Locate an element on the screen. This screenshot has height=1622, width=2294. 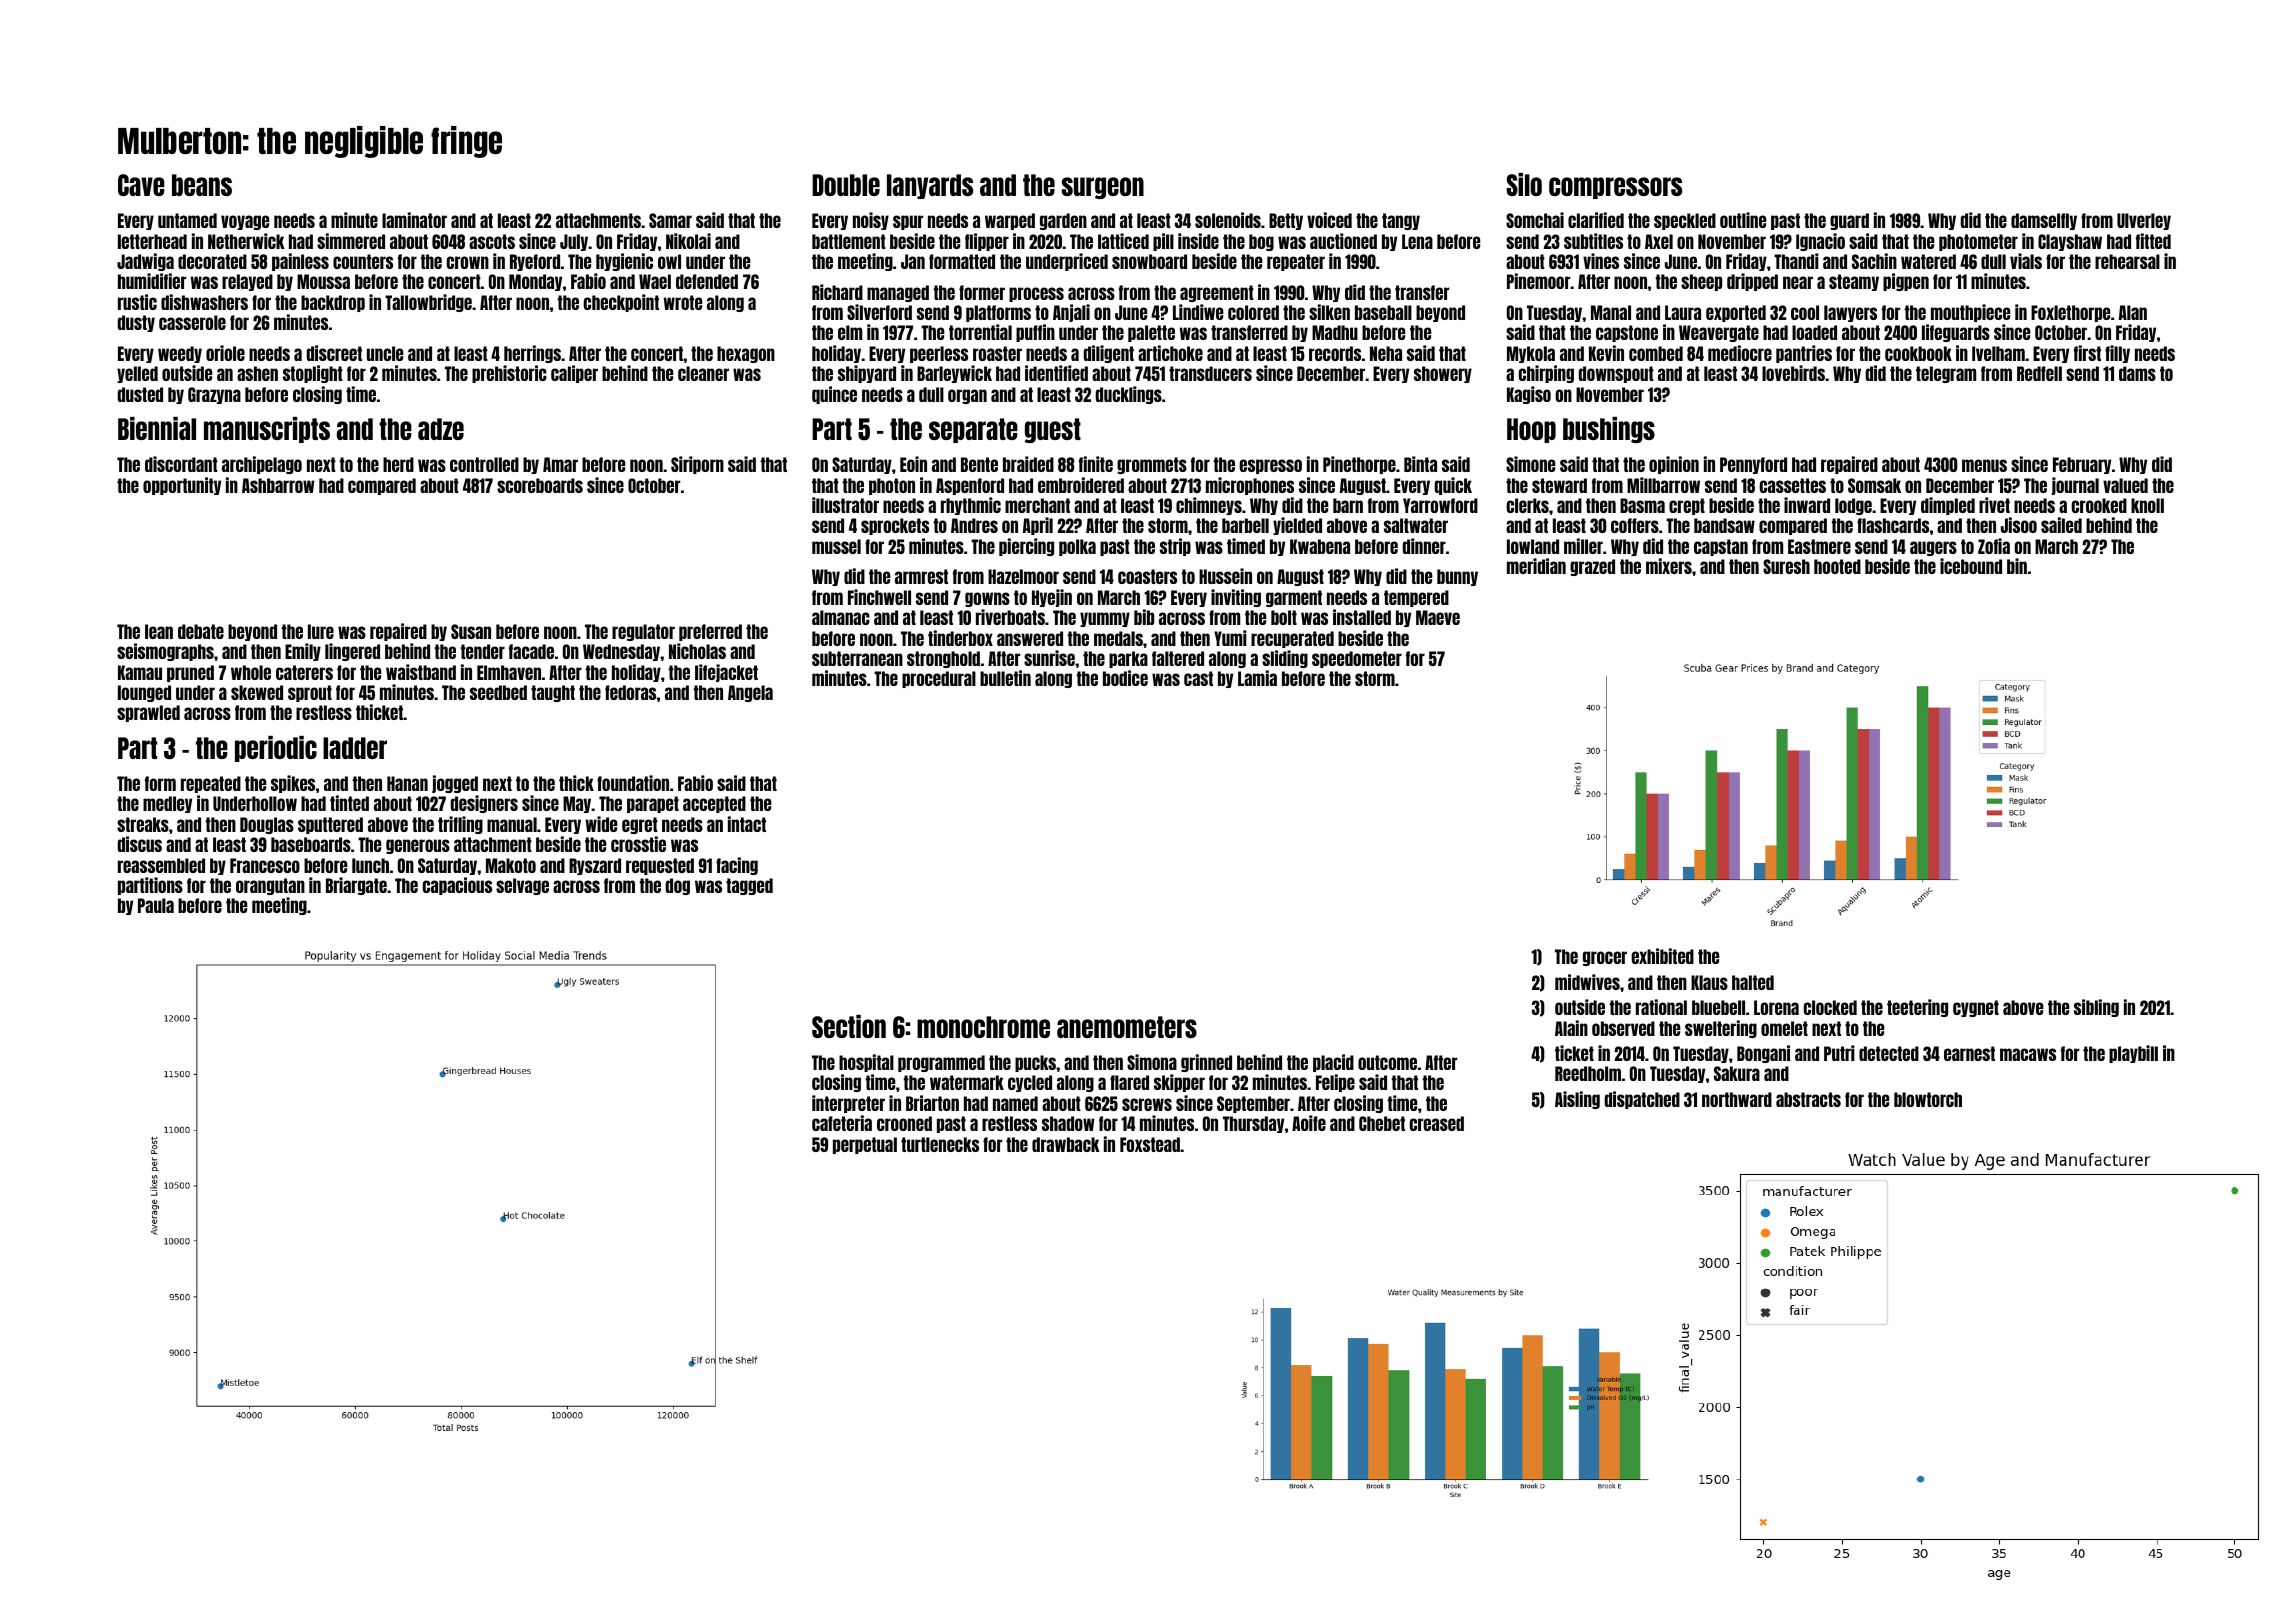
garment is located at coordinates (1294, 598).
